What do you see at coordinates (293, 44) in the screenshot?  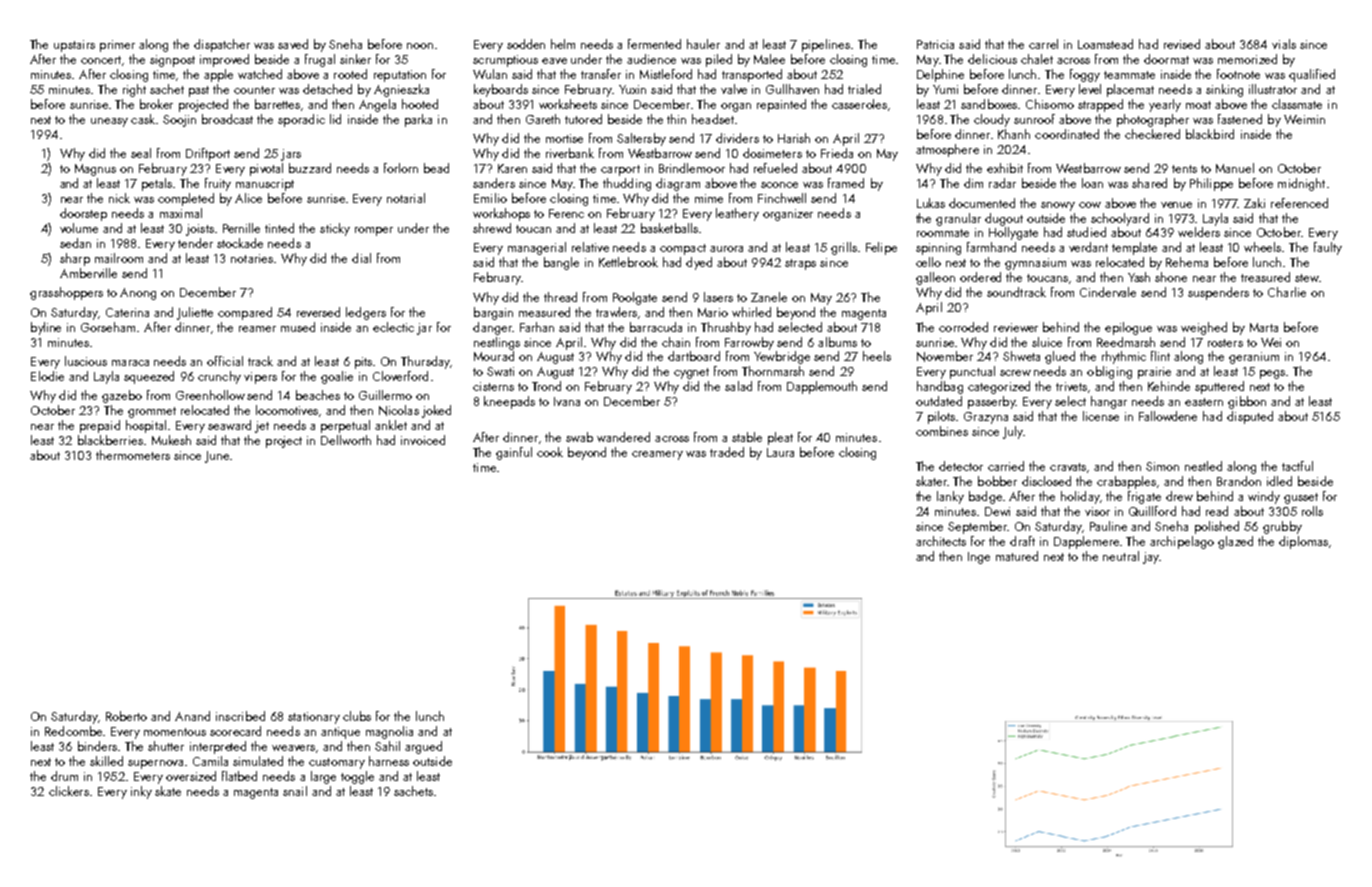 I see `saved` at bounding box center [293, 44].
